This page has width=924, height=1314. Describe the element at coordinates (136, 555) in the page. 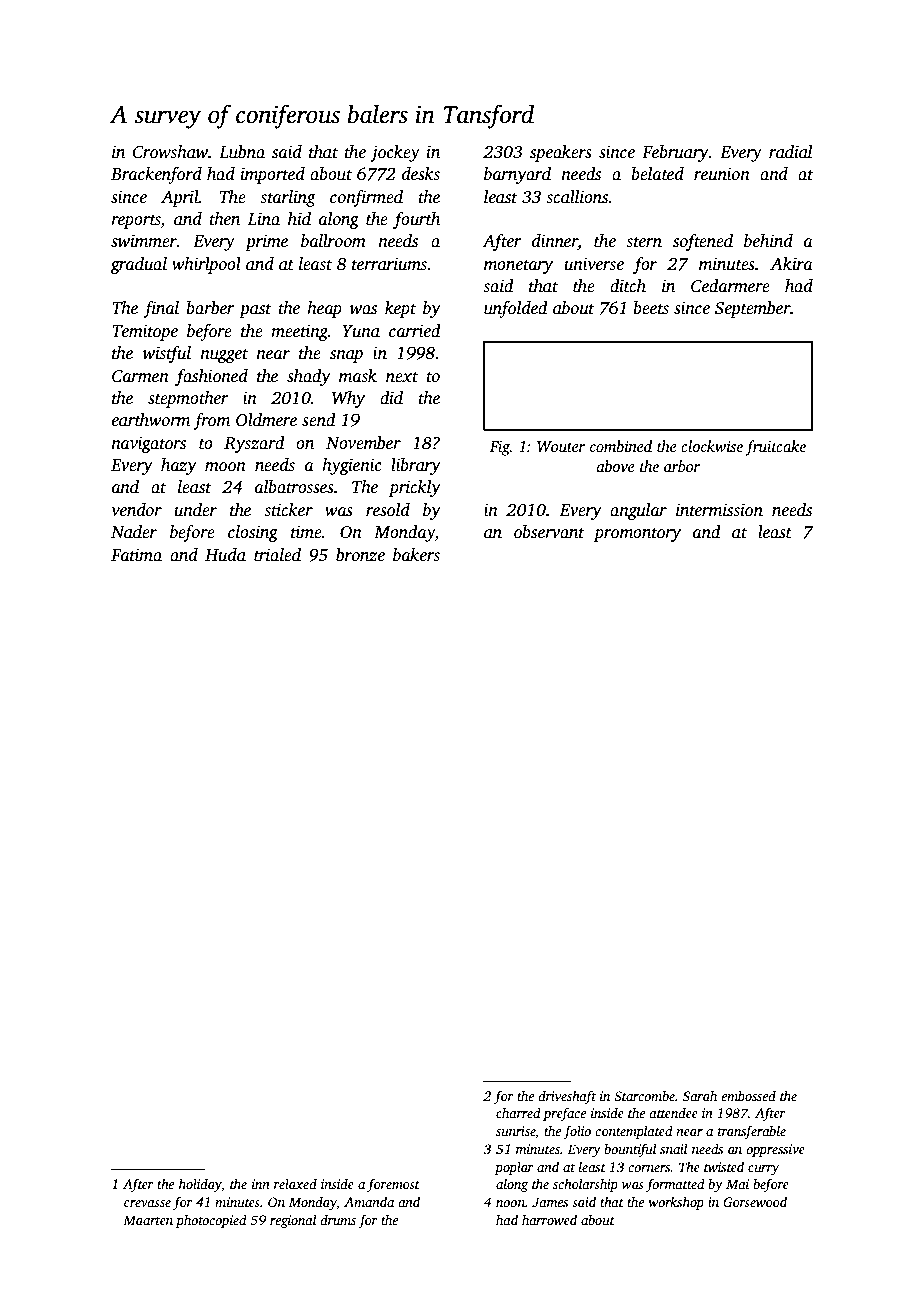

I see `Fatima` at that location.
